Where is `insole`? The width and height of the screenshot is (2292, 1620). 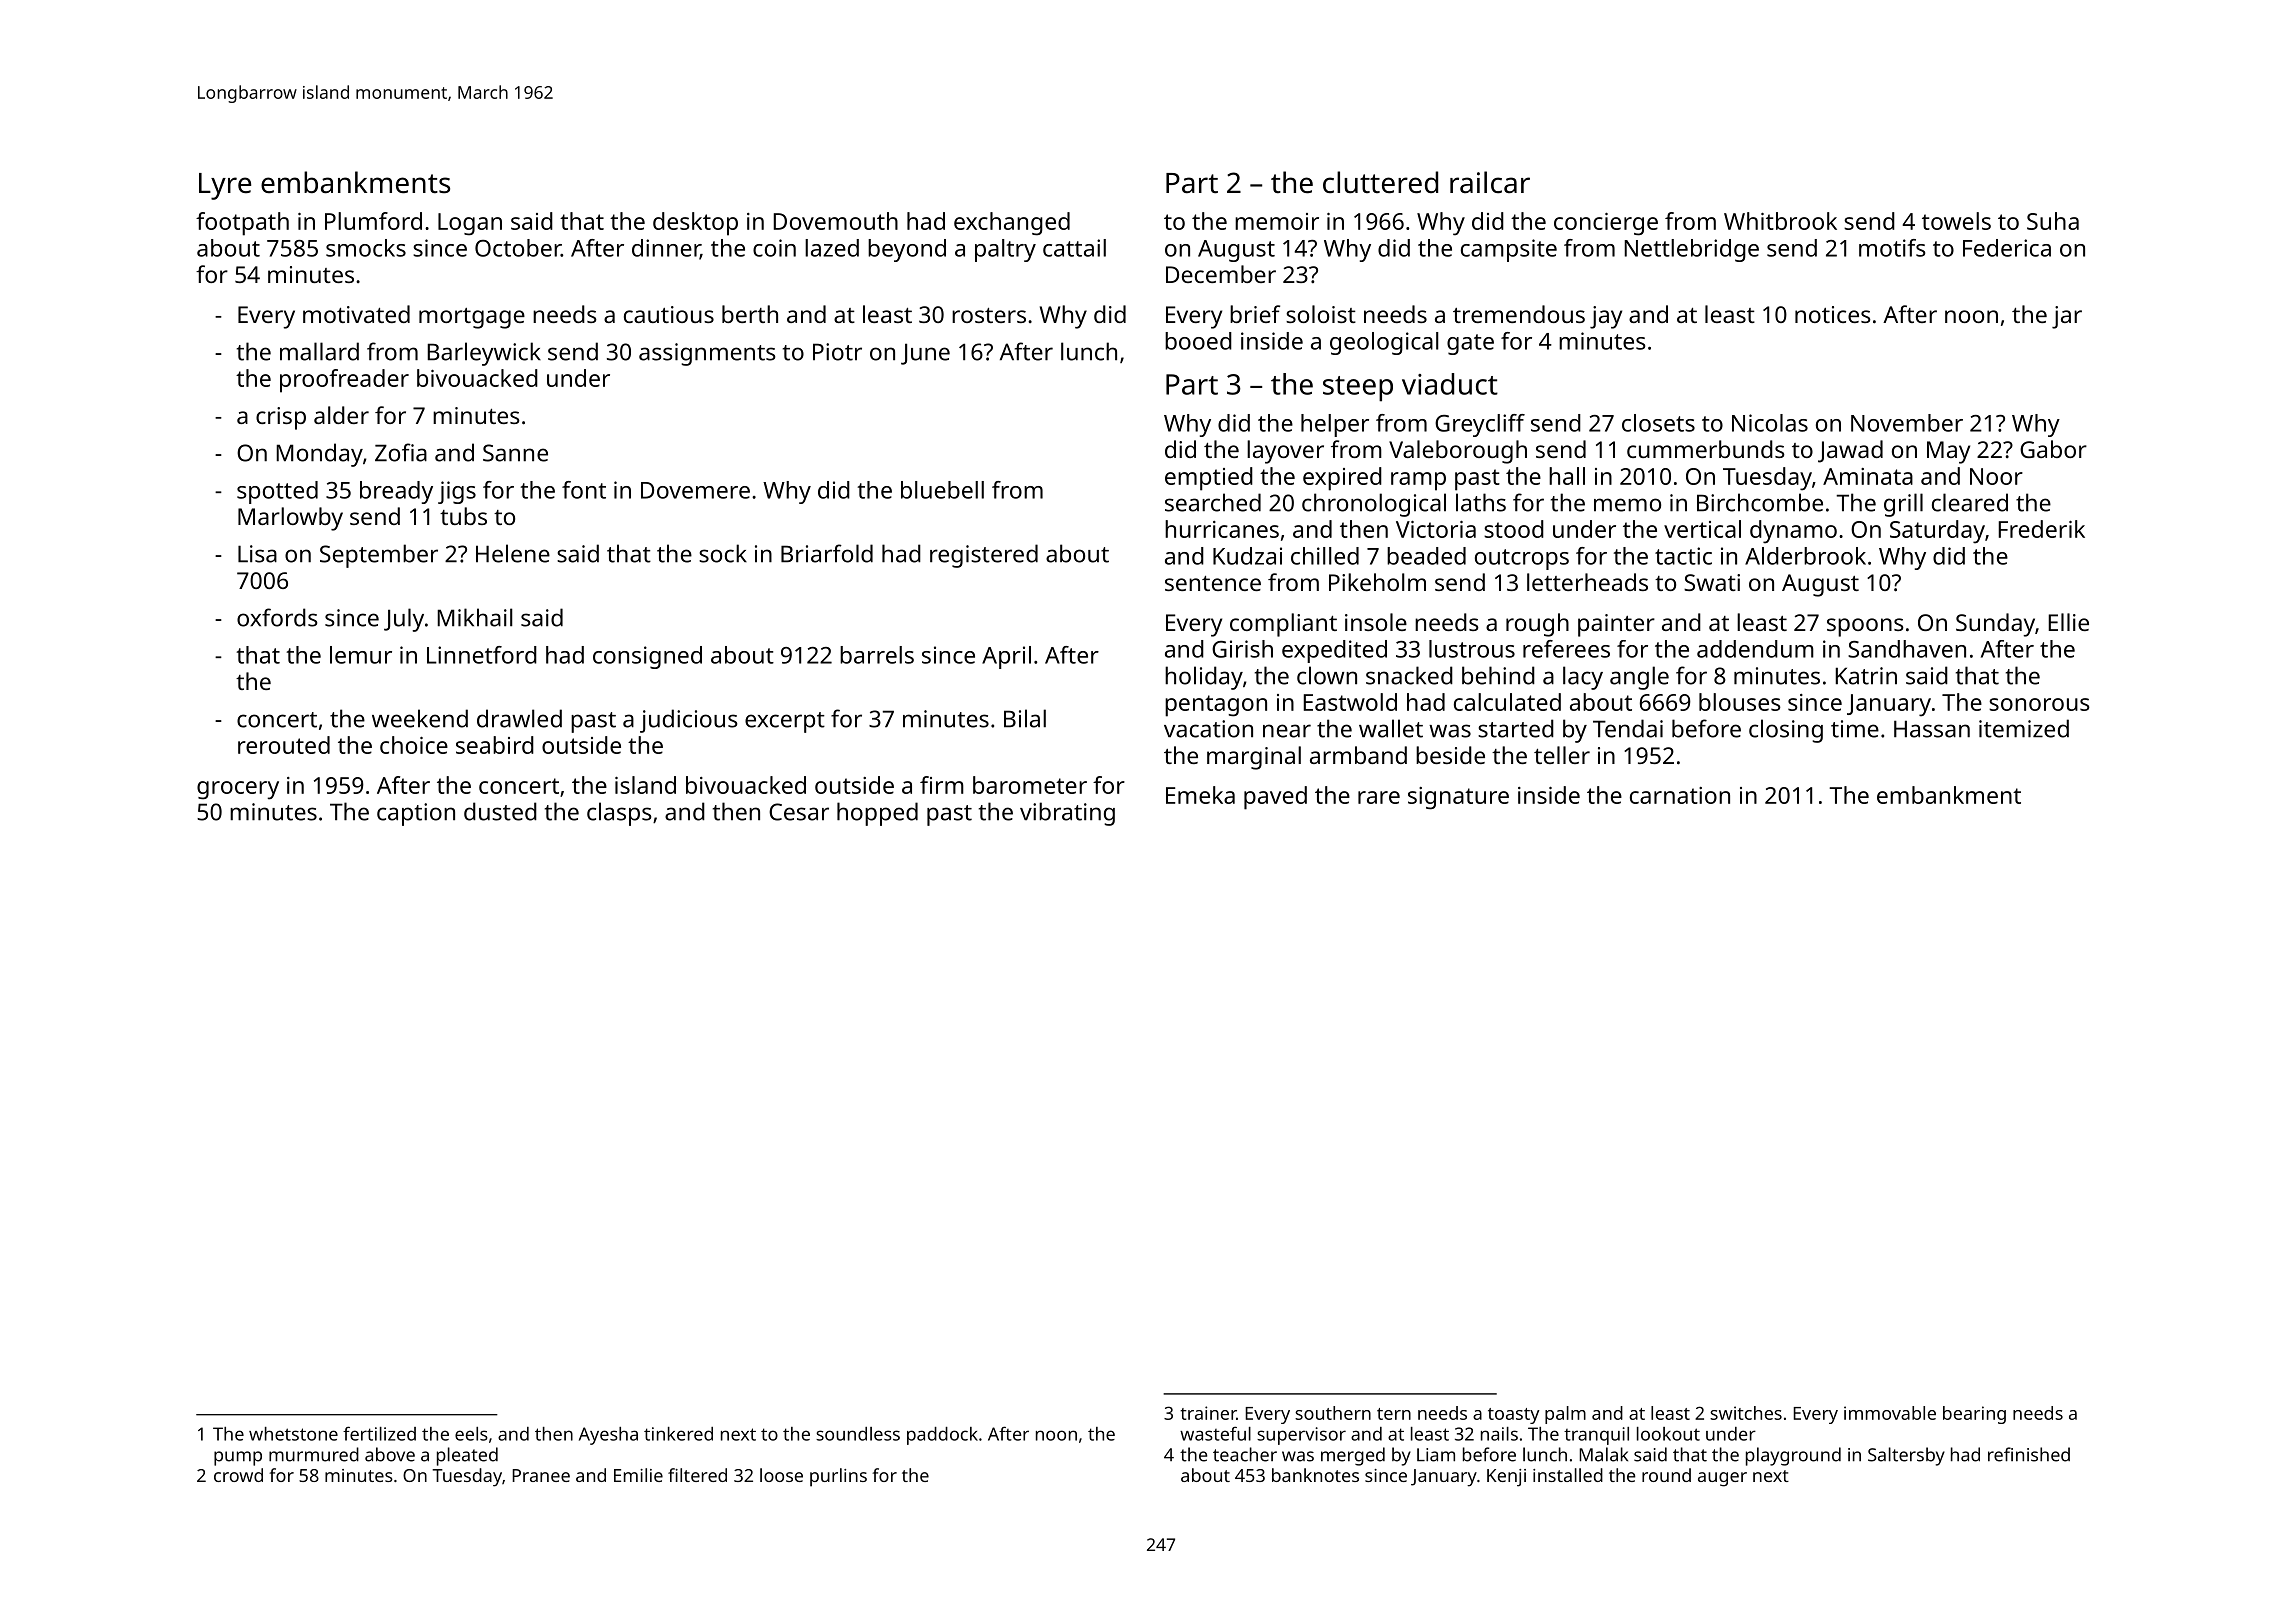
insole is located at coordinates (1376, 622).
